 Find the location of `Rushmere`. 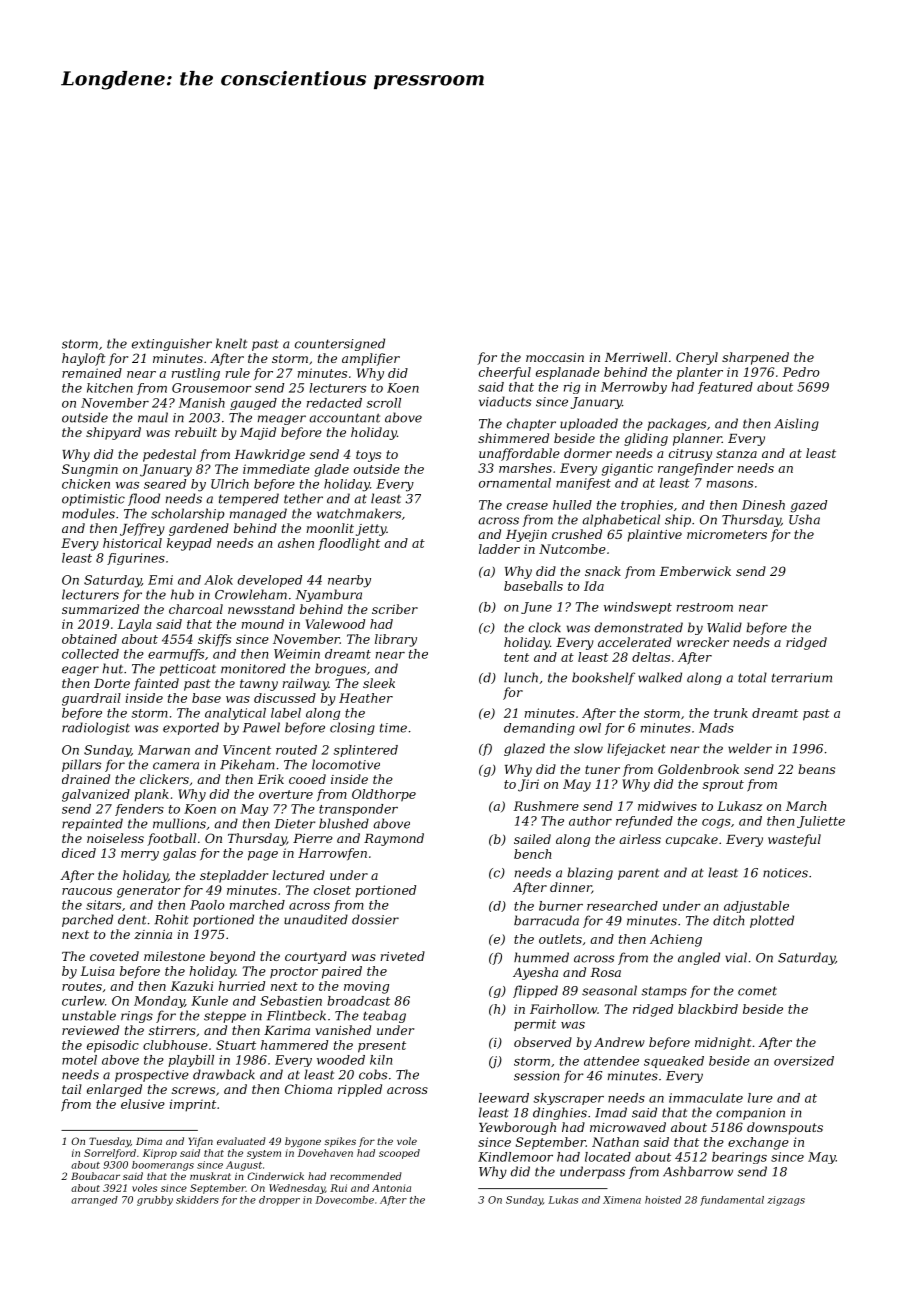

Rushmere is located at coordinates (546, 806).
